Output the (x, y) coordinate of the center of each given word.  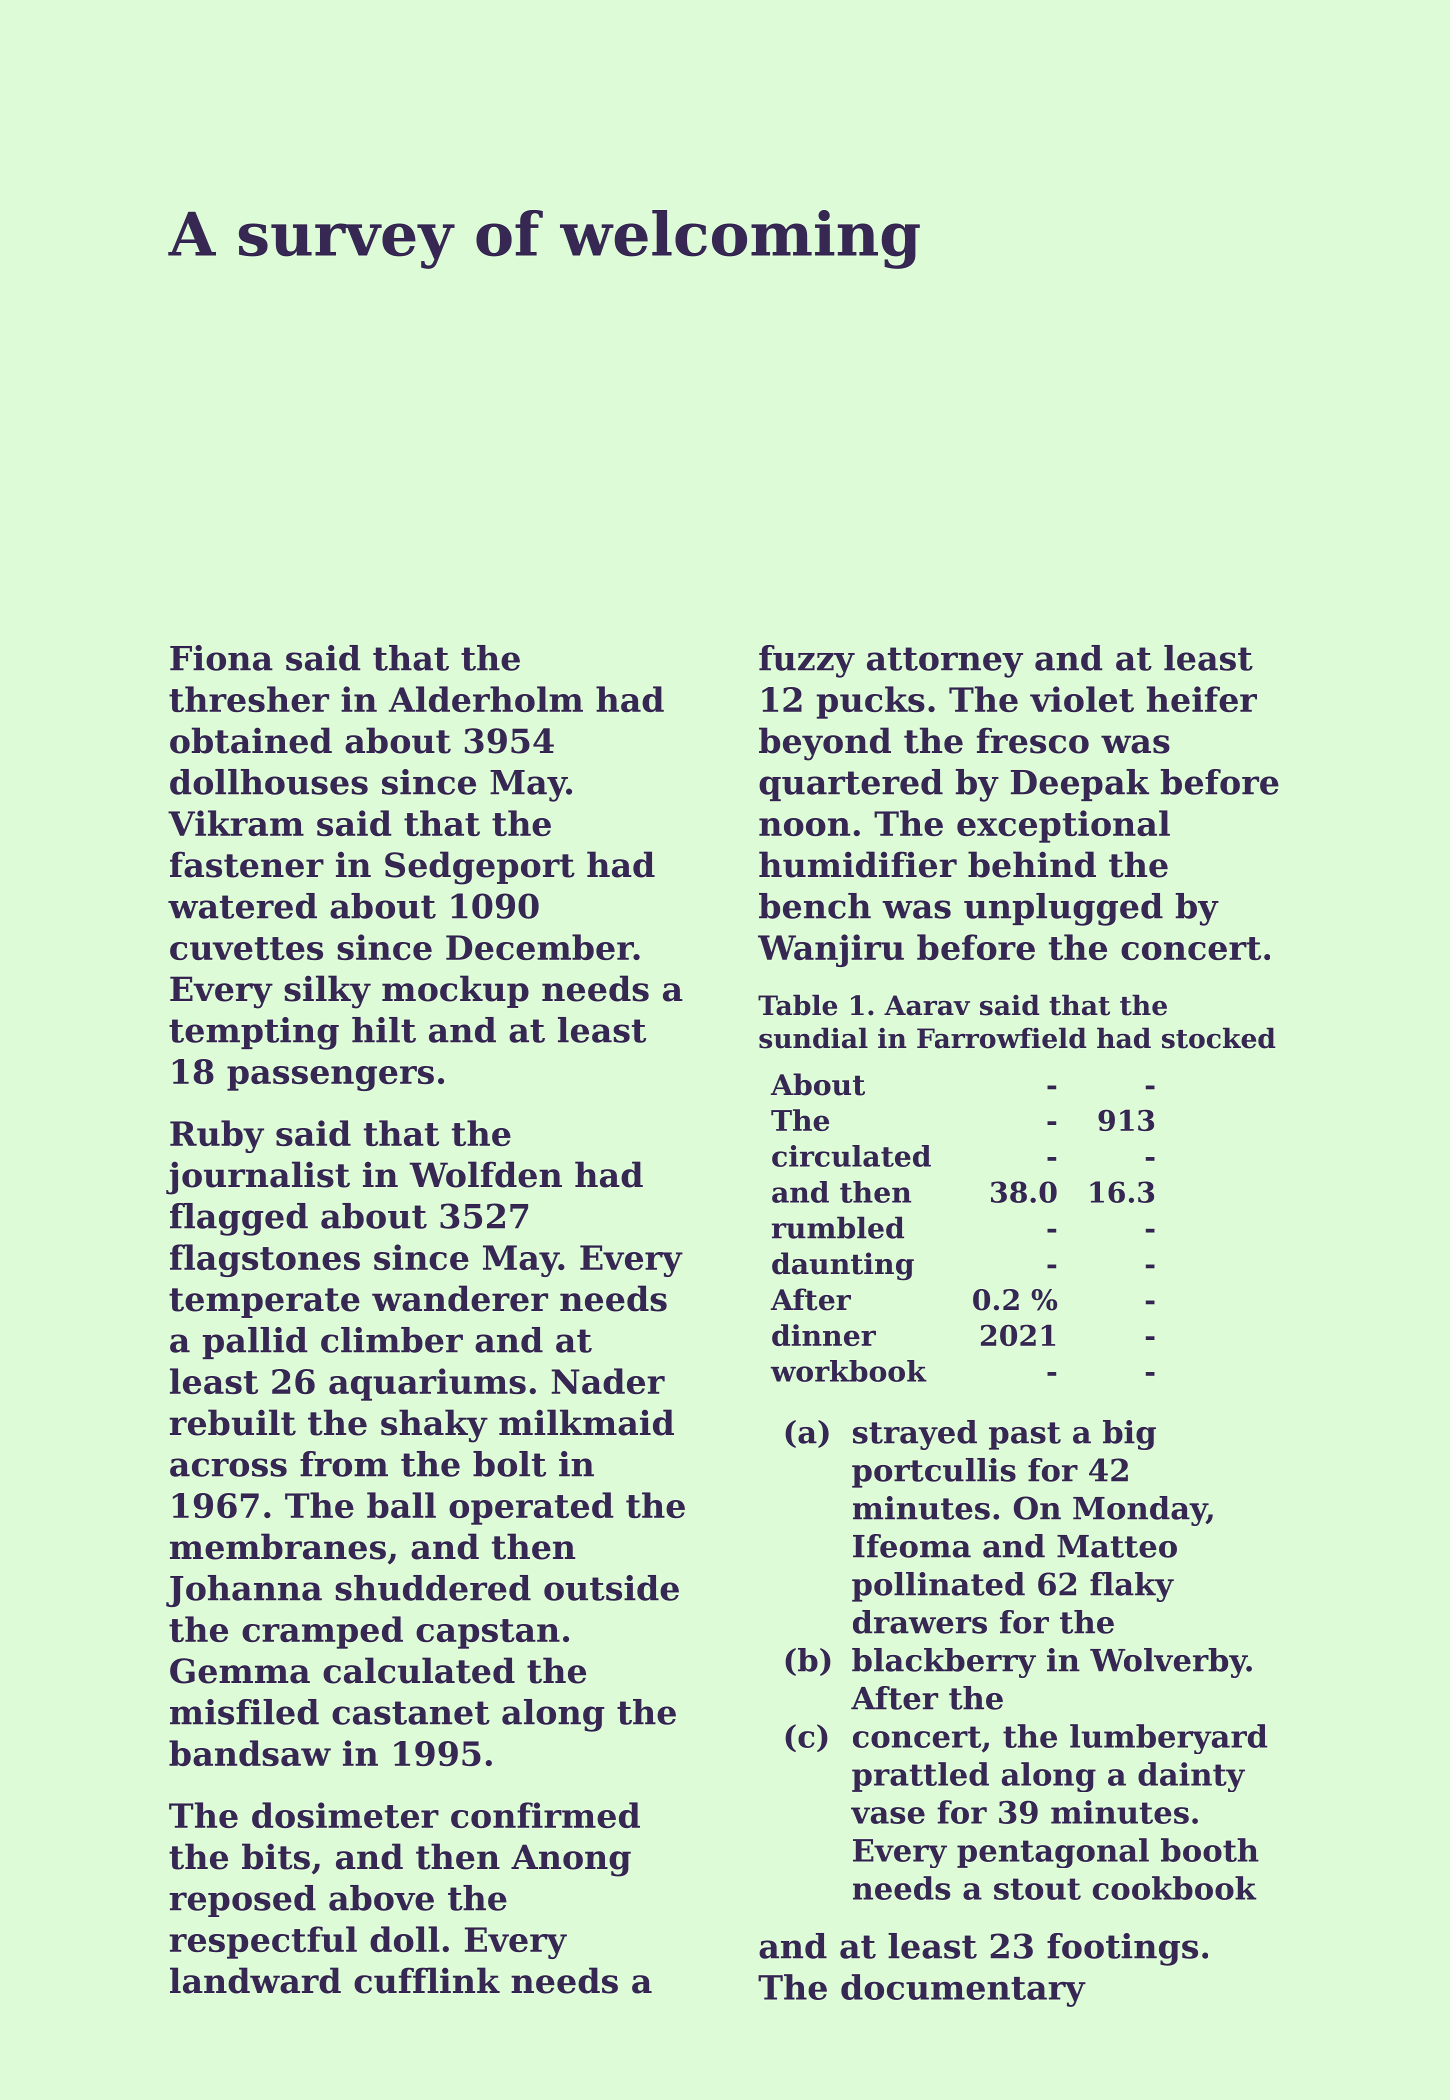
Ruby (217, 1136)
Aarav (927, 1005)
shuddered (433, 1588)
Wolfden (485, 1174)
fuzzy (807, 661)
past (1025, 1436)
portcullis (934, 1473)
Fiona (221, 658)
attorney (945, 662)
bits (276, 1856)
